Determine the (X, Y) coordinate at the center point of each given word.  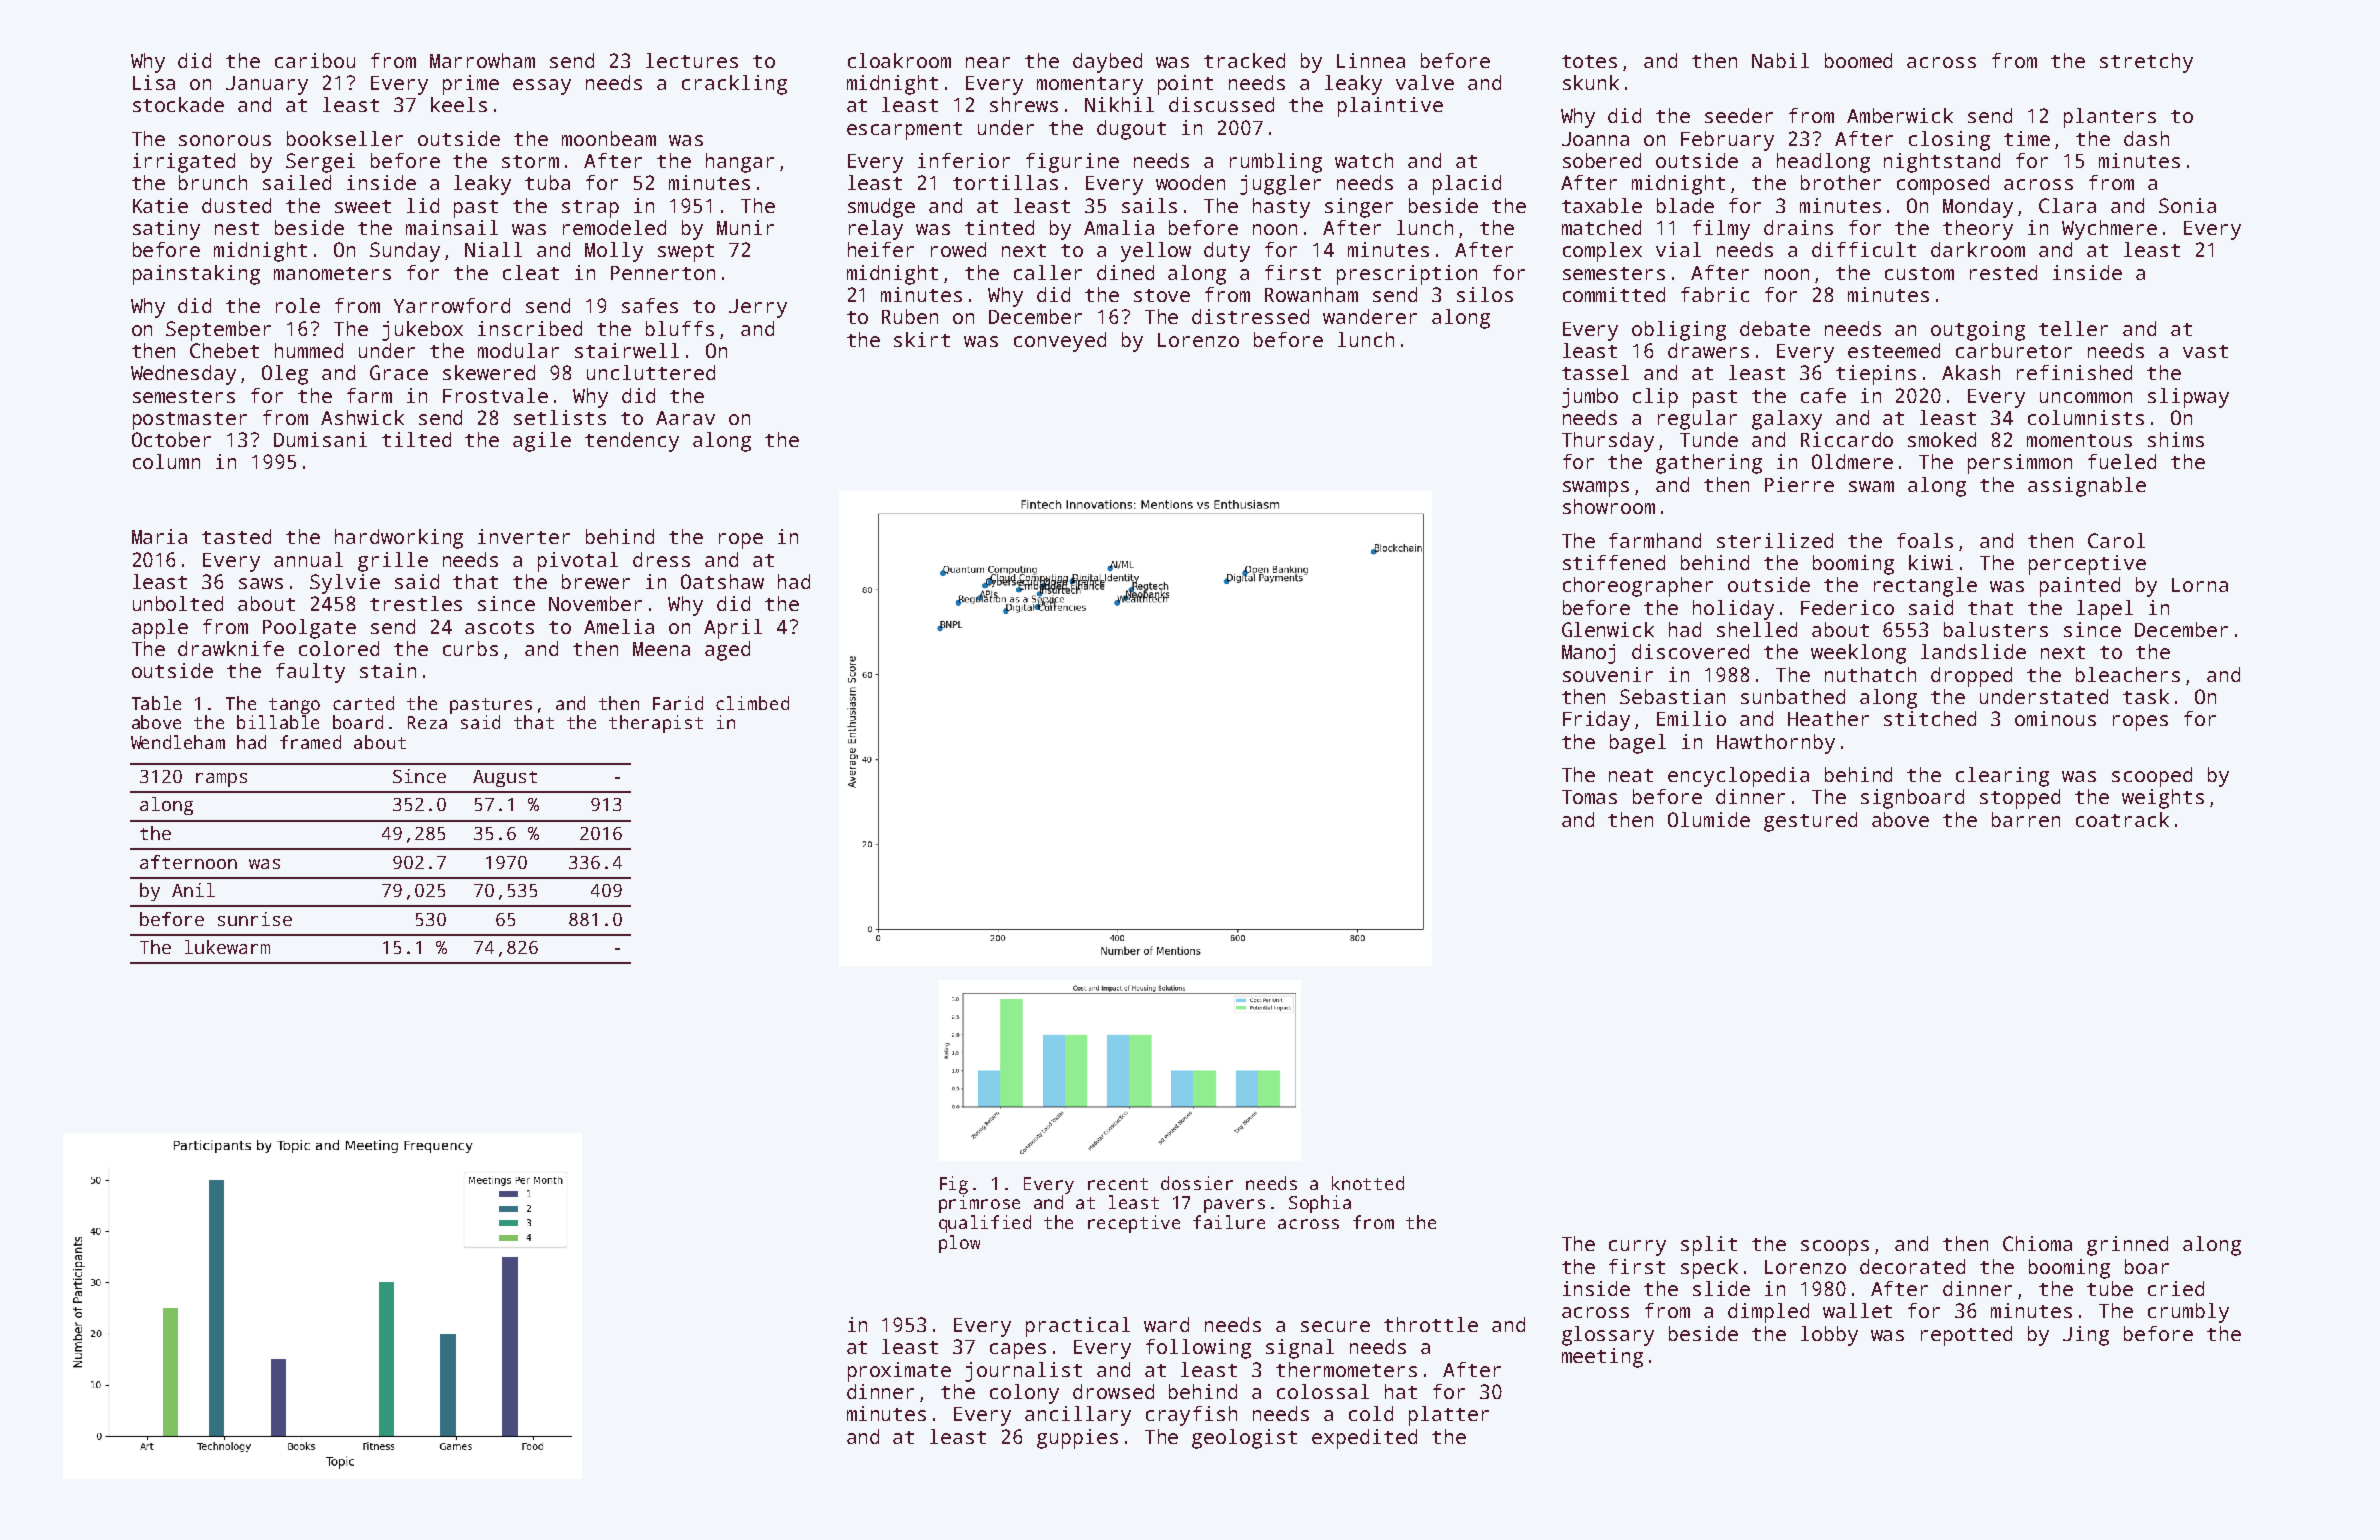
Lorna (2200, 585)
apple (160, 629)
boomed (1858, 60)
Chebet (224, 350)
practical (1078, 1327)
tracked (1244, 60)
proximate (899, 1372)
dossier (1197, 1183)
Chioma (2037, 1243)
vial (1678, 249)
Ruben (910, 316)
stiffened (1614, 562)
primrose (979, 1204)
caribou (315, 60)
